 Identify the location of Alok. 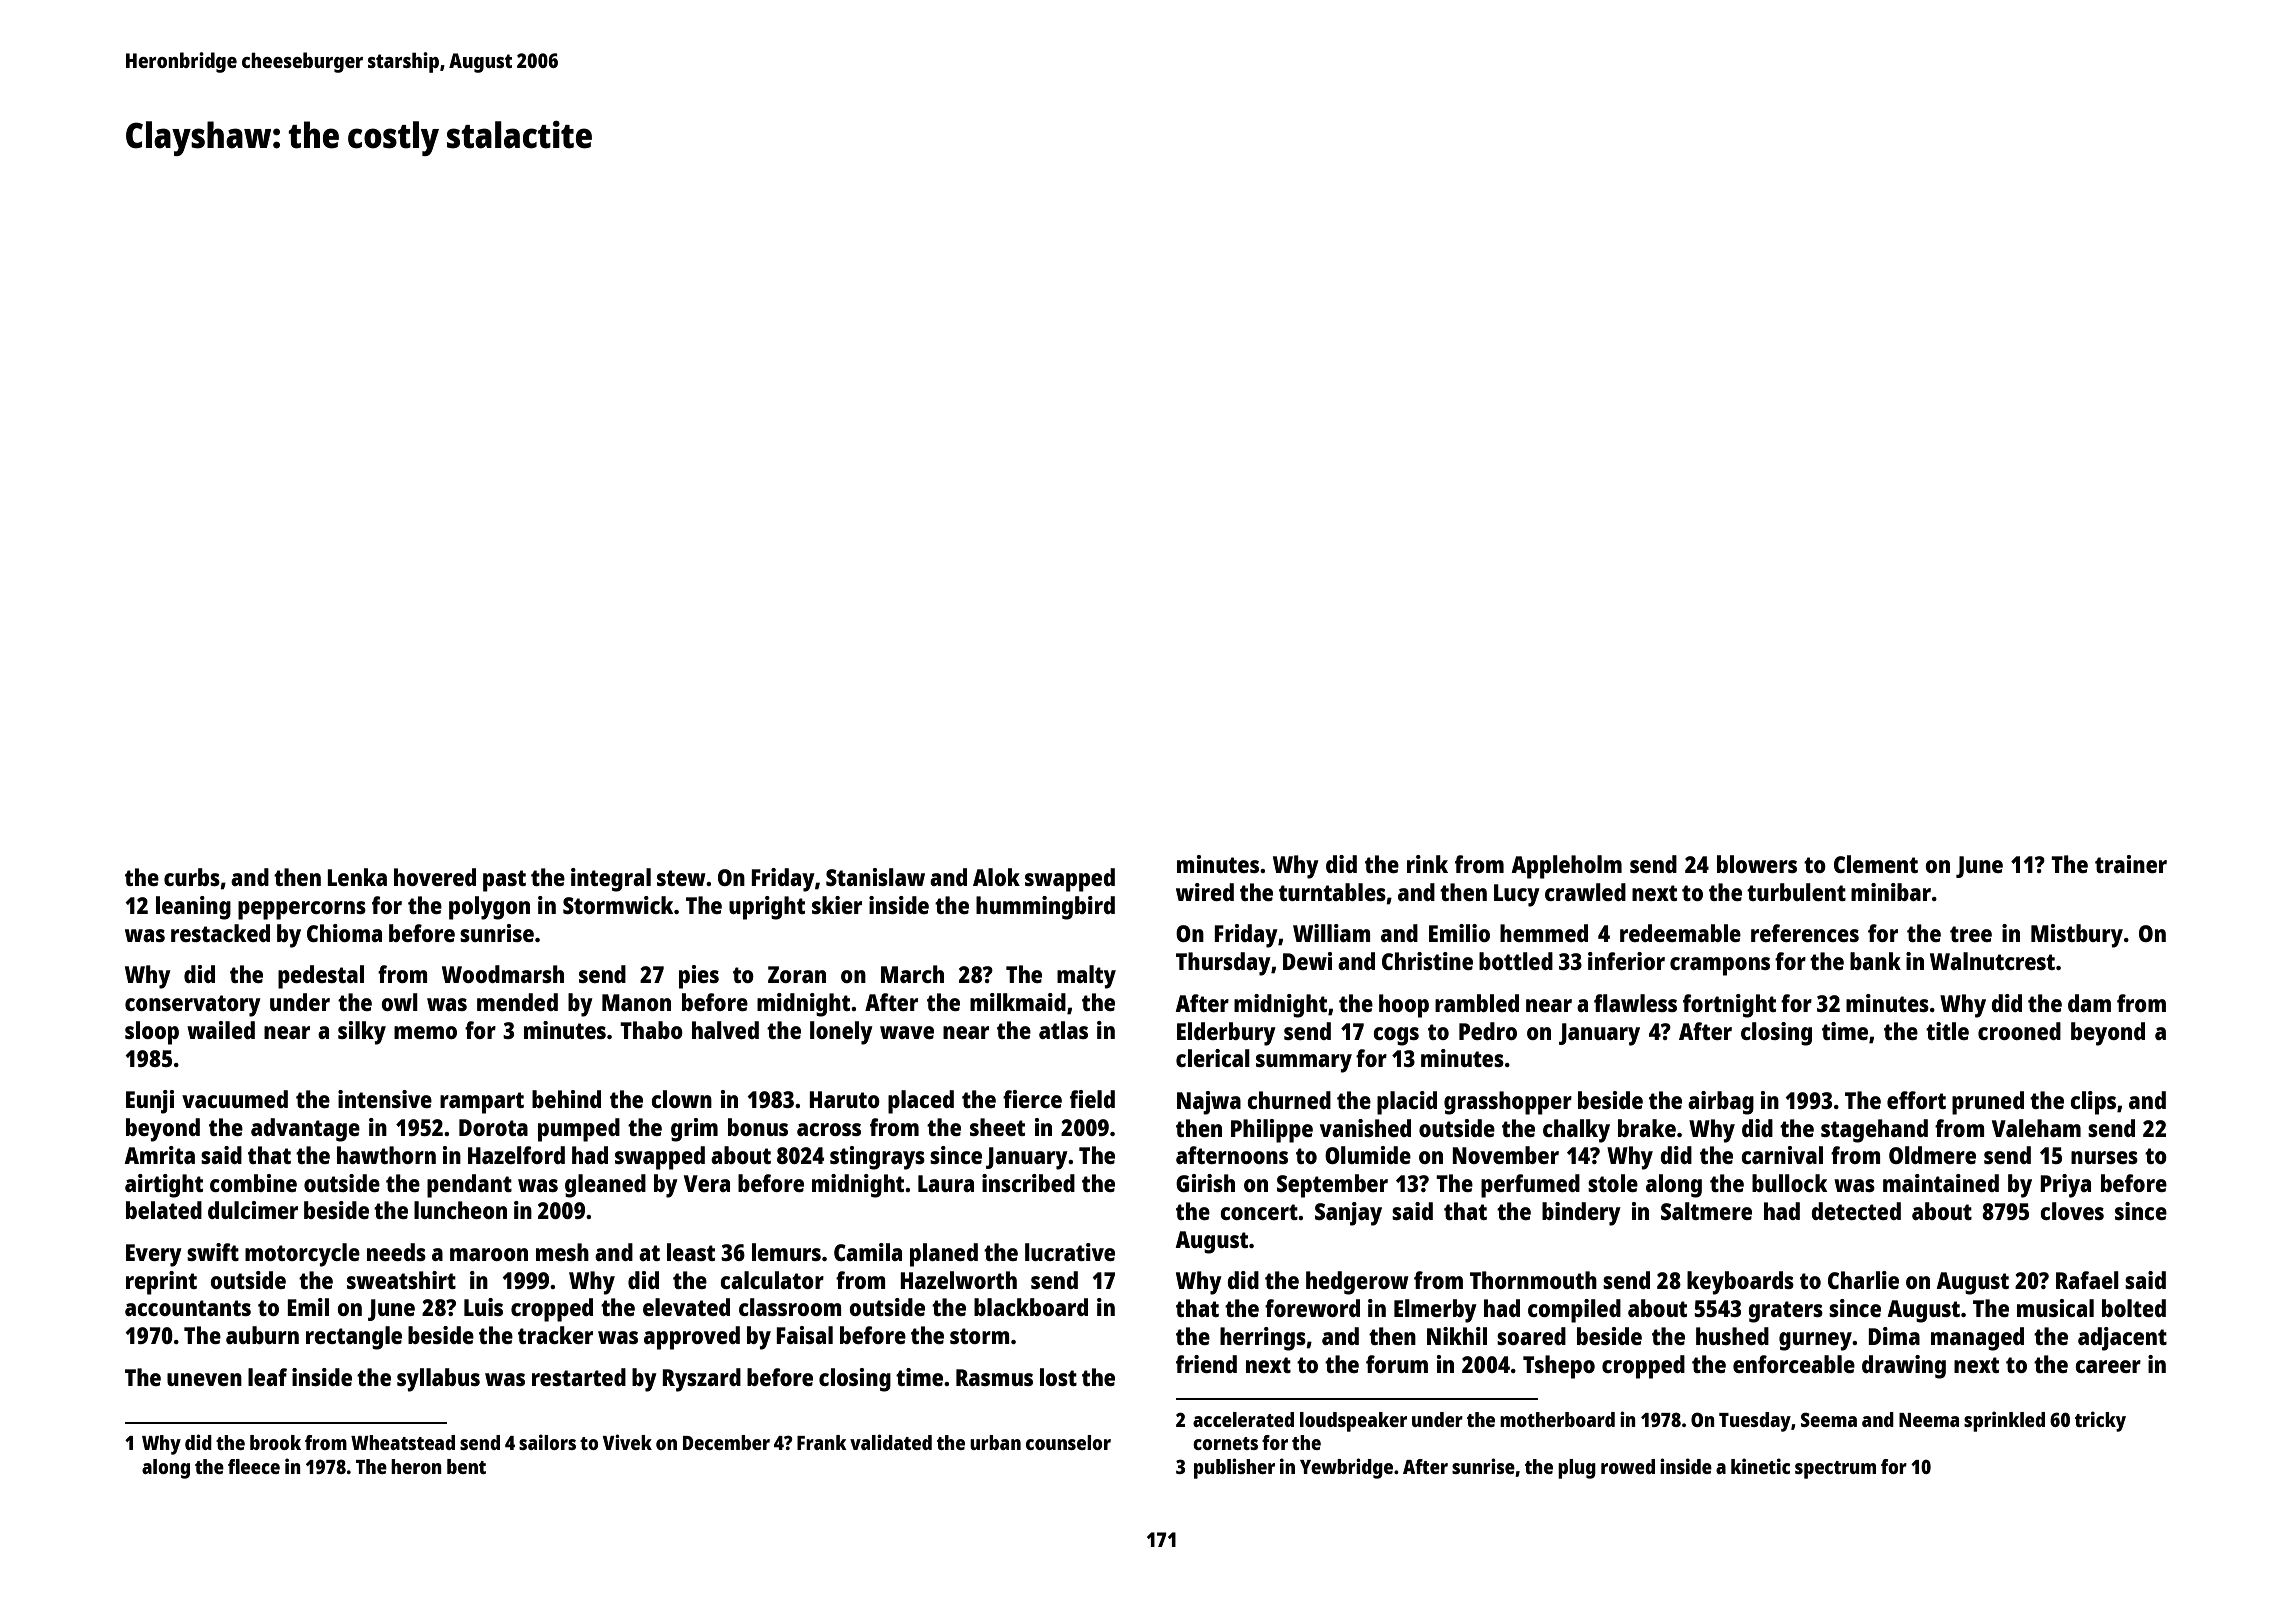
(996, 877).
